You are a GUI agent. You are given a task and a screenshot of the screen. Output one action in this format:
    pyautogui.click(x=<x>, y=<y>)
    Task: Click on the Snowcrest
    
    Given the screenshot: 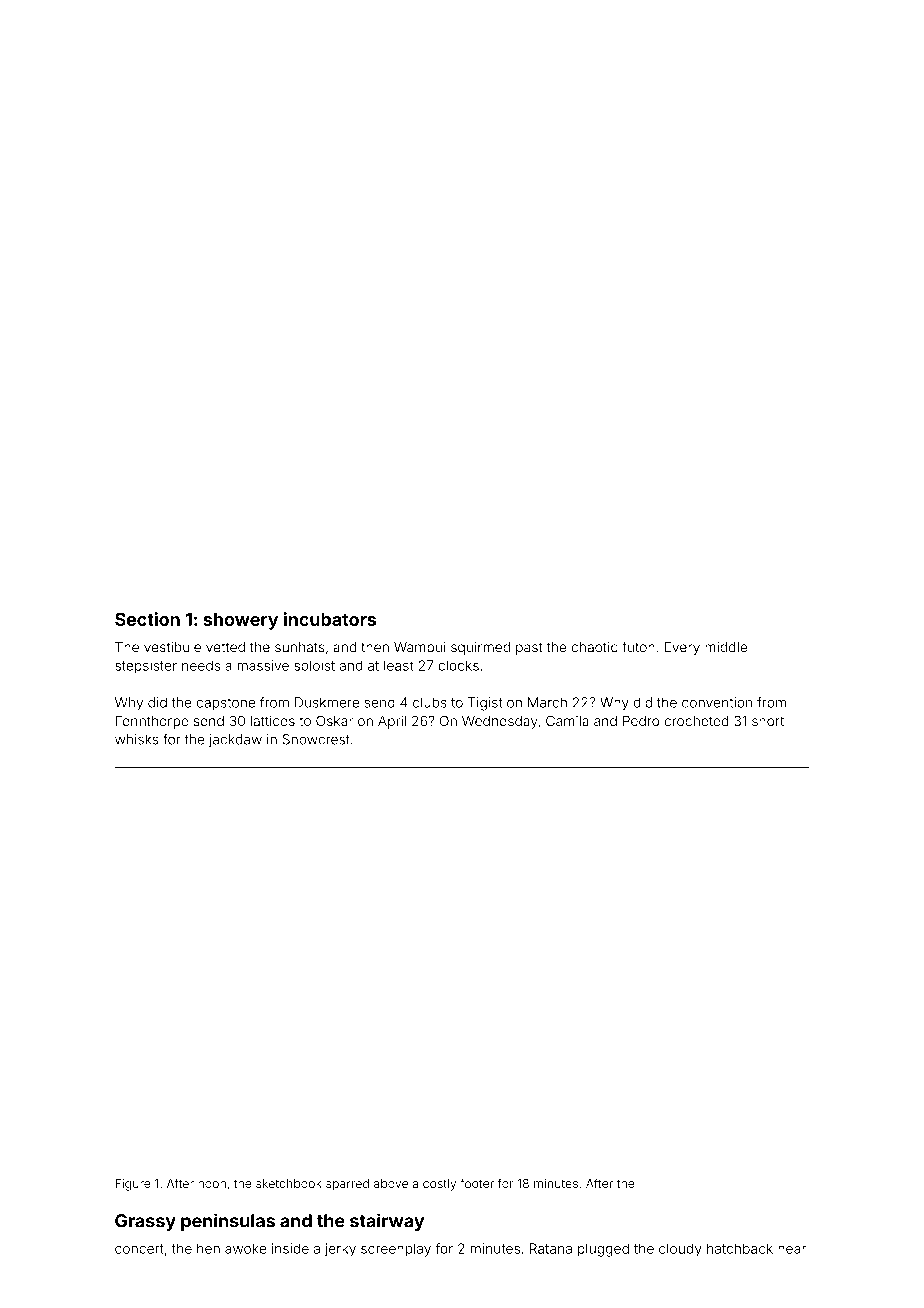 What is the action you would take?
    pyautogui.click(x=316, y=739)
